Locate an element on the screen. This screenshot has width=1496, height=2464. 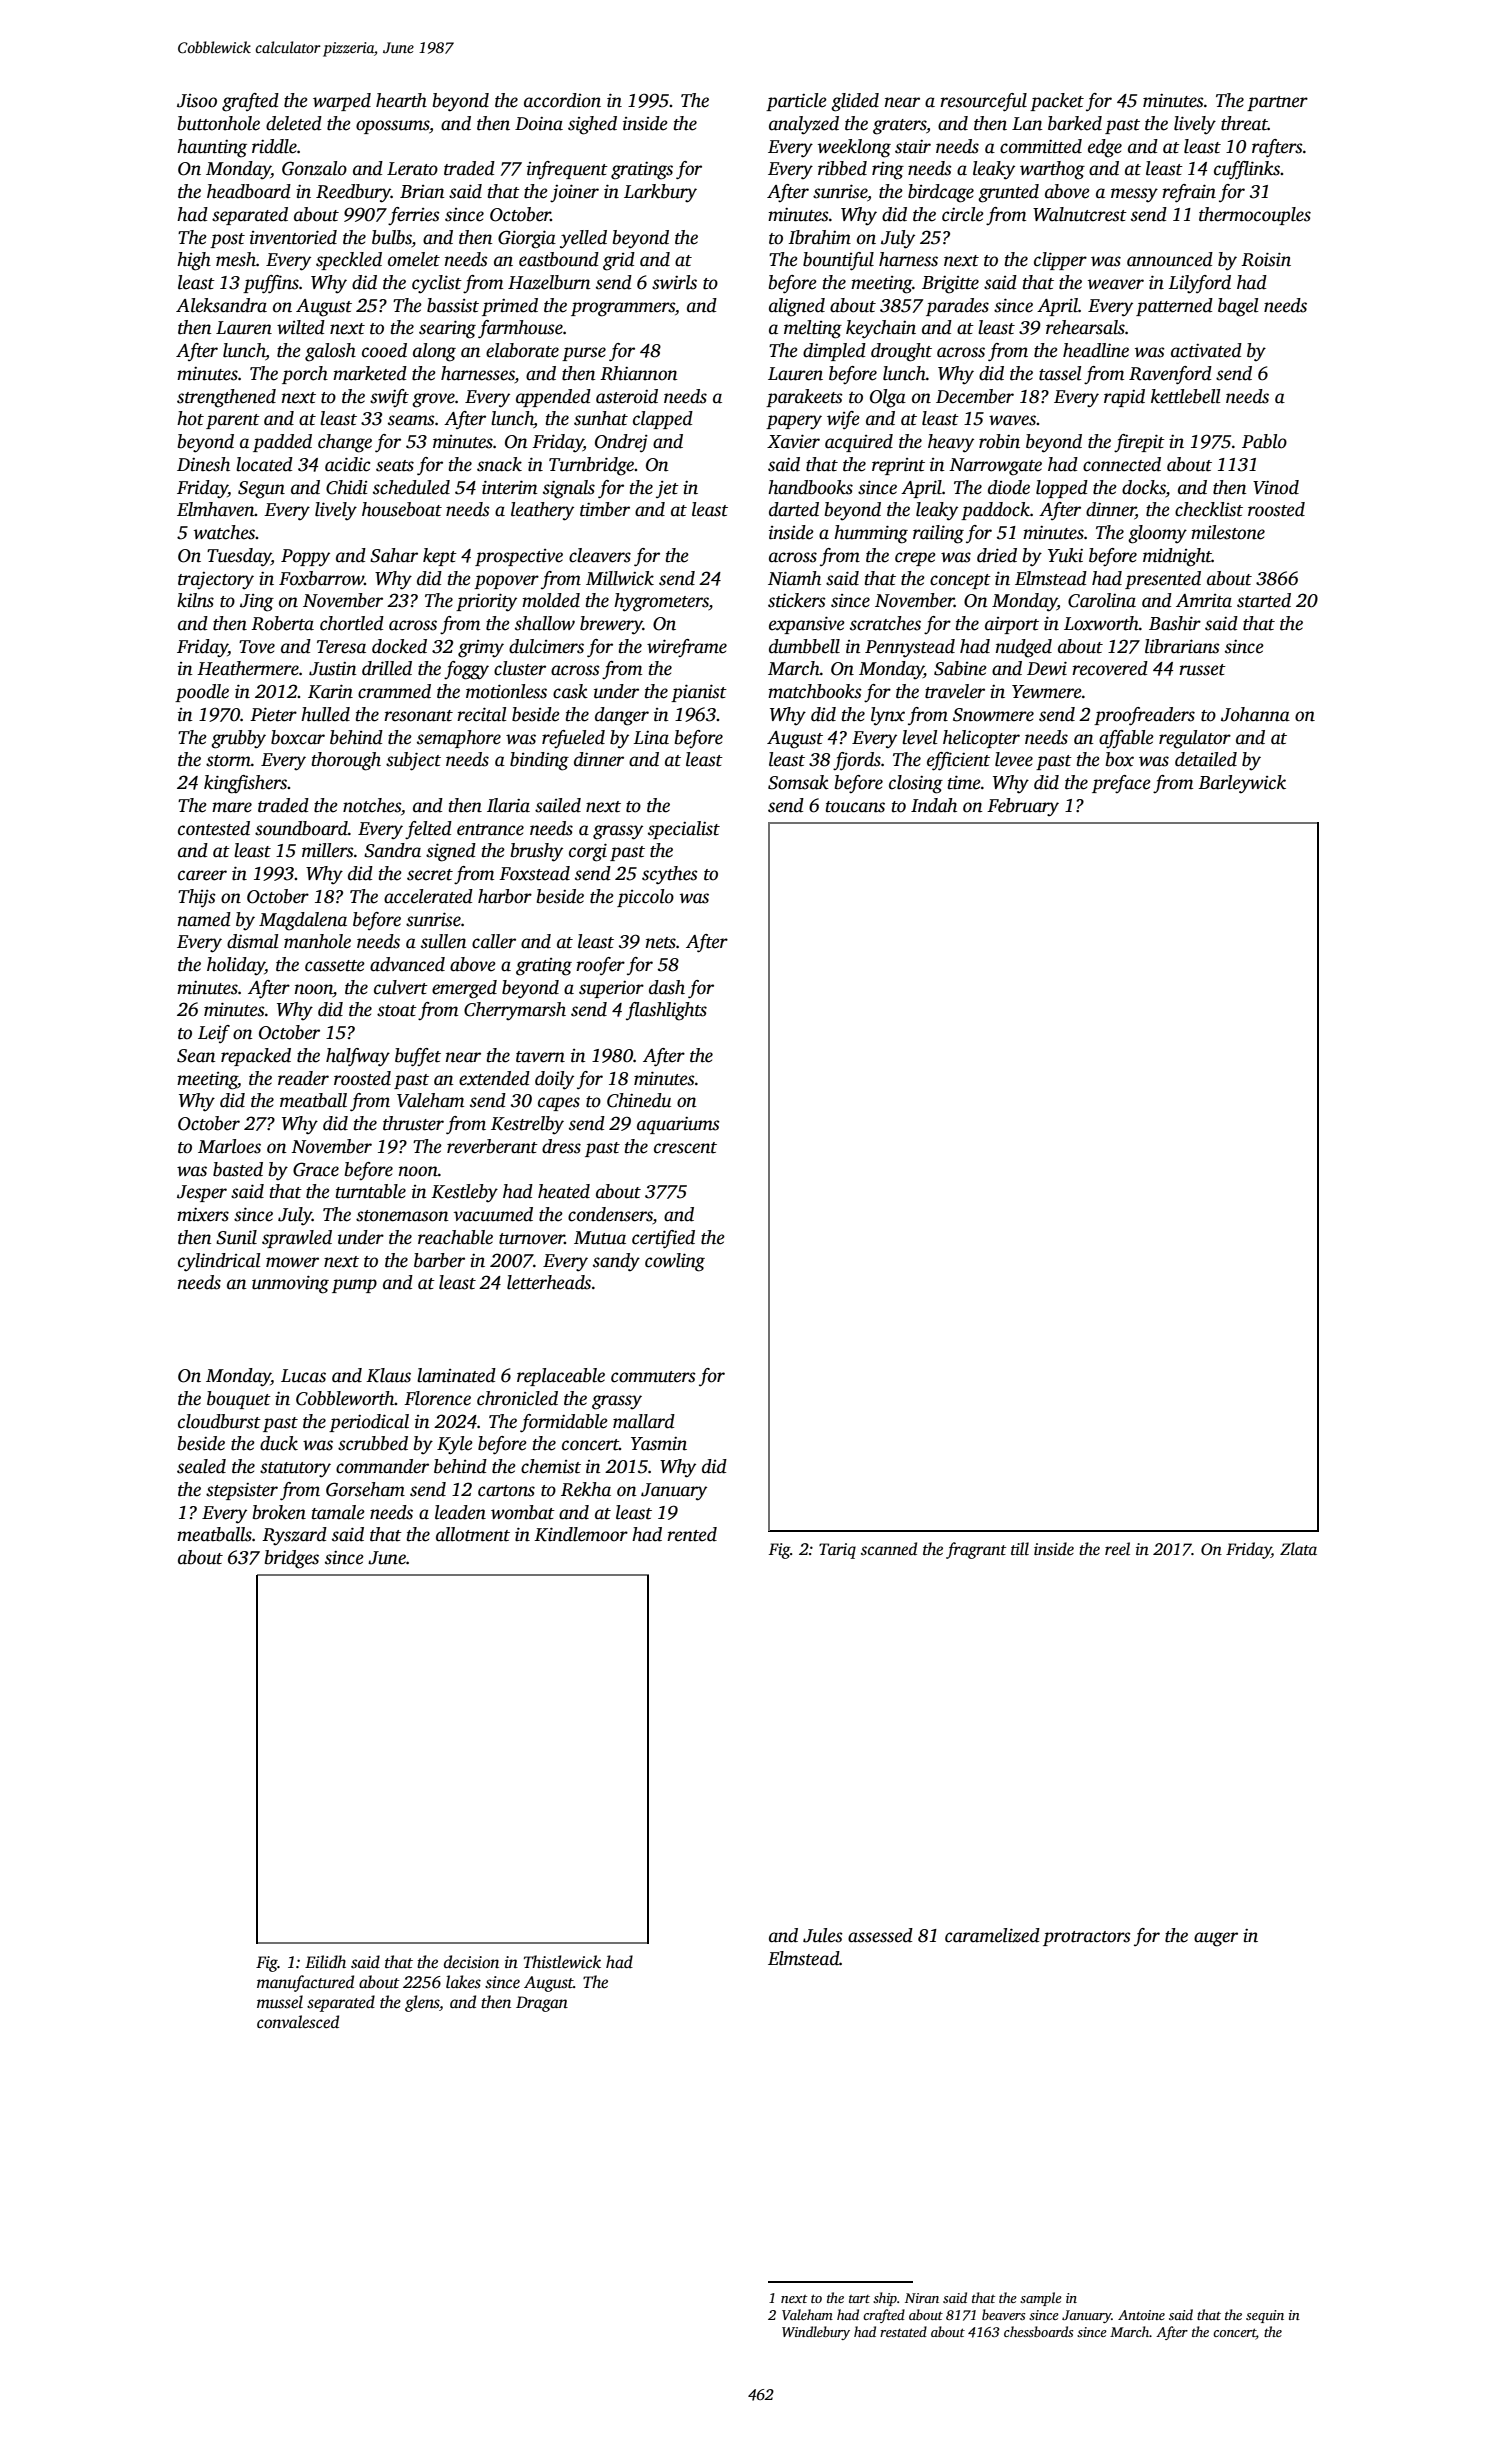
tassel is located at coordinates (1060, 373).
